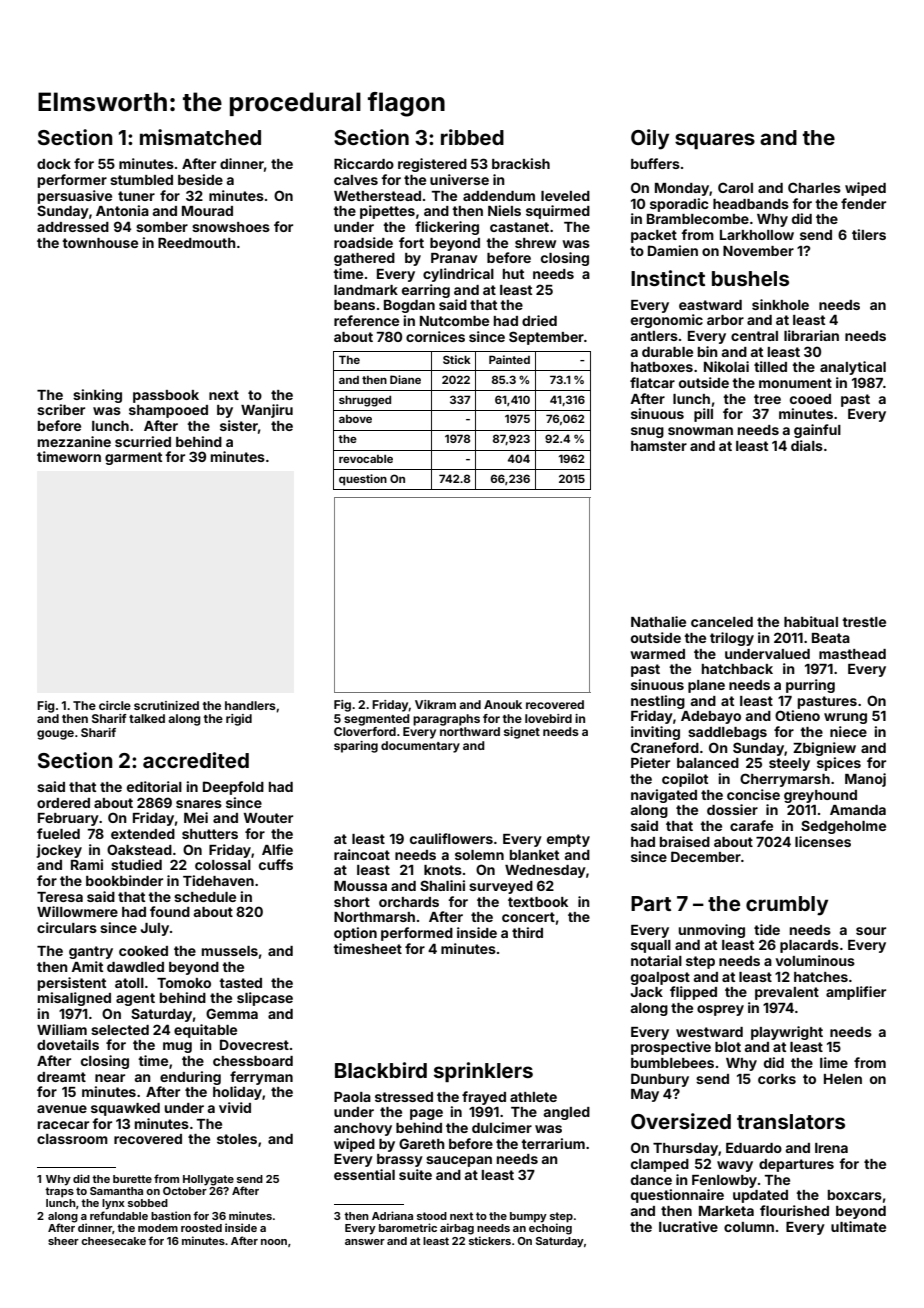 This screenshot has height=1308, width=924. I want to click on hatches, so click(821, 977).
